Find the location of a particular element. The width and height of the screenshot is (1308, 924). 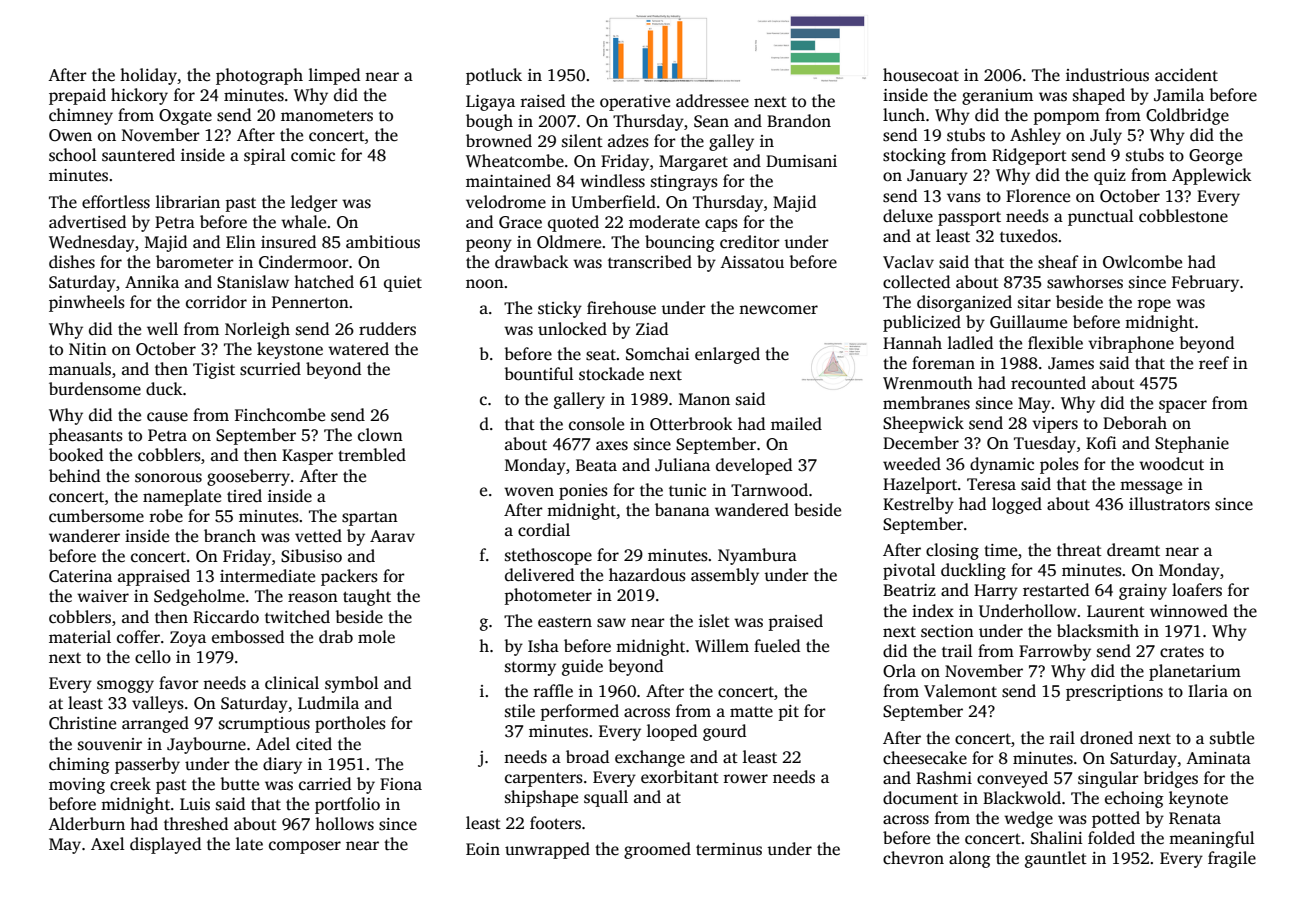

developed is located at coordinates (754, 466).
